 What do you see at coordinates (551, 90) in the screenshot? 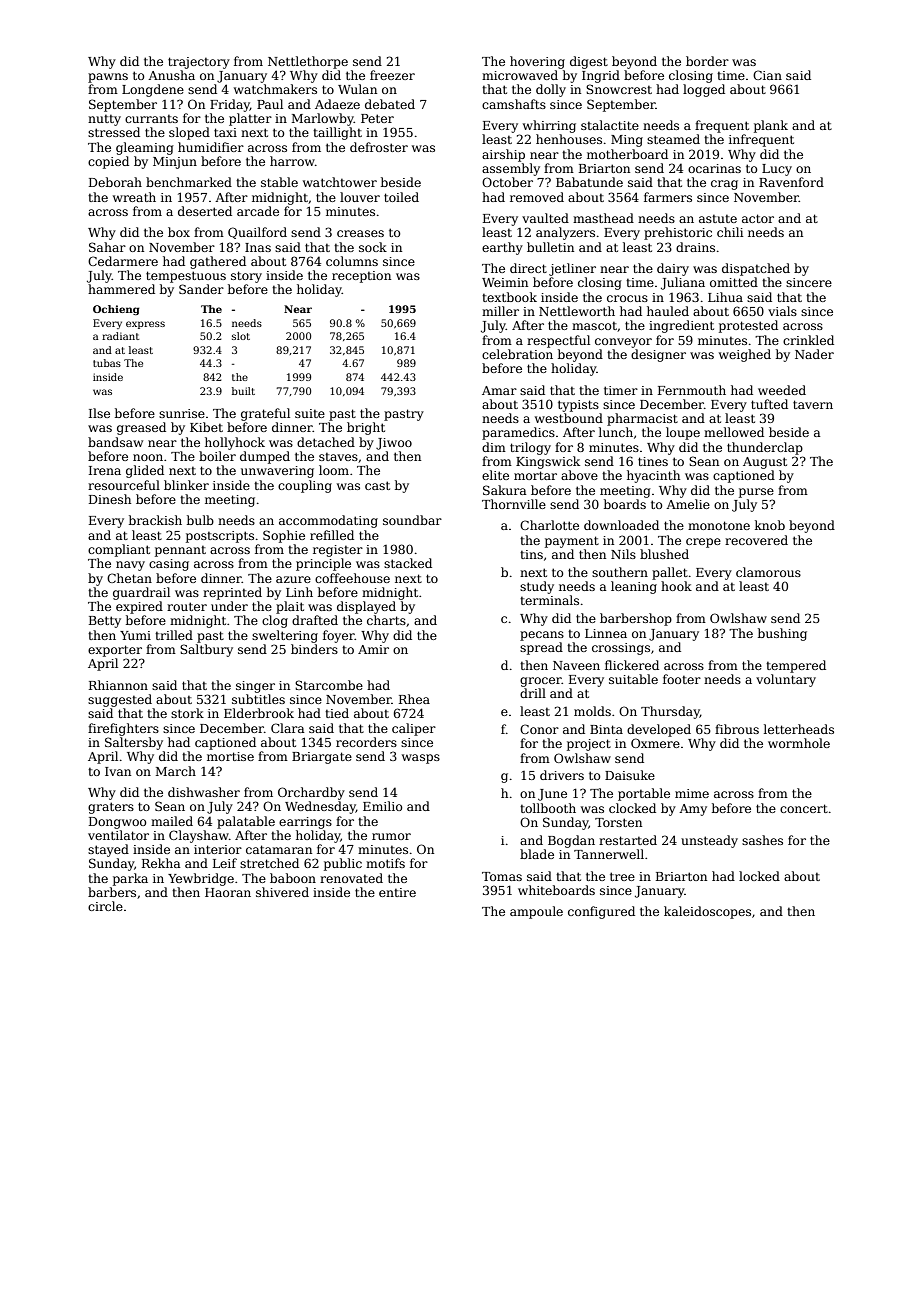
I see `dolly` at bounding box center [551, 90].
